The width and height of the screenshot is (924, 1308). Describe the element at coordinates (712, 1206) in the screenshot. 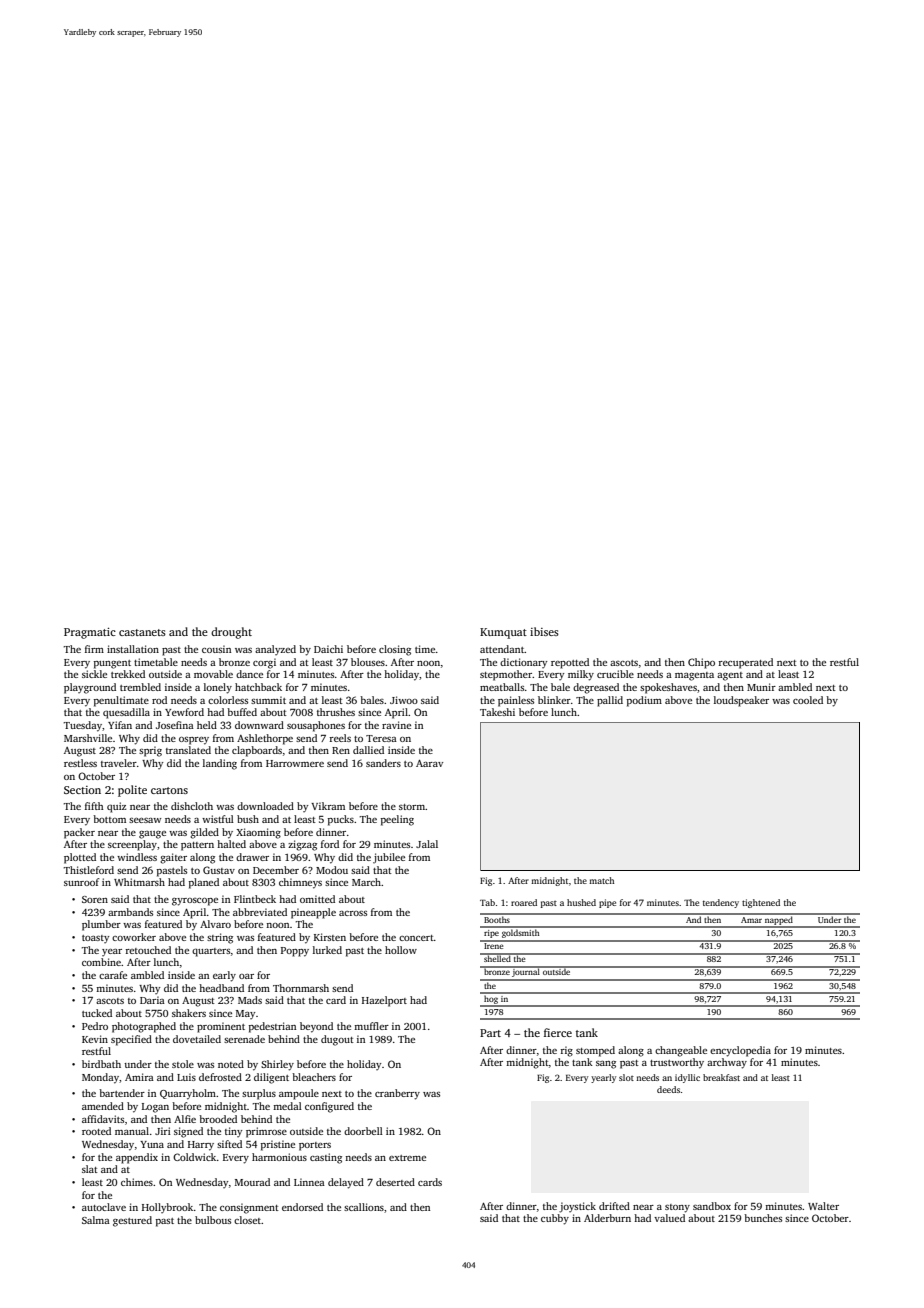

I see `sandbox` at that location.
